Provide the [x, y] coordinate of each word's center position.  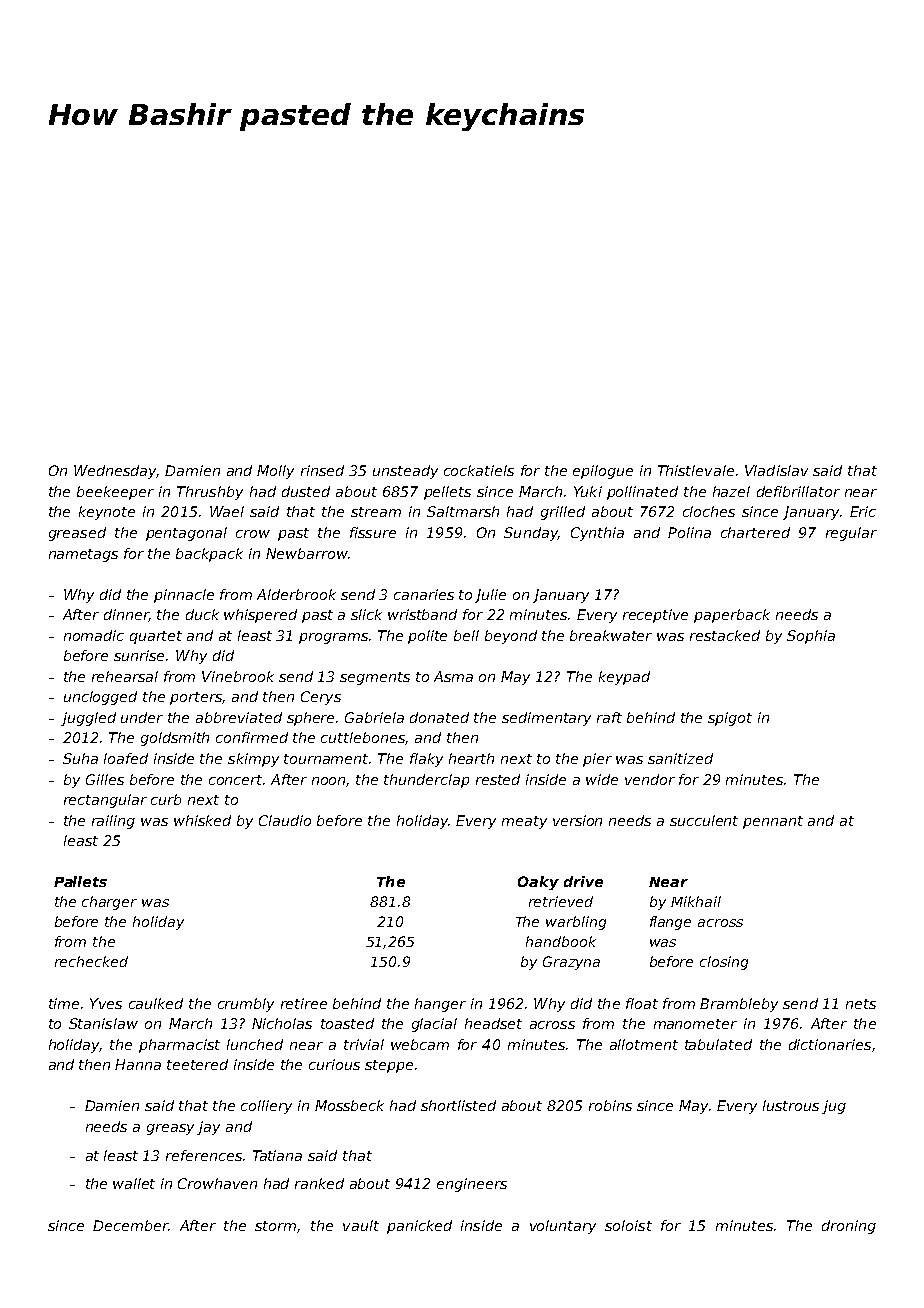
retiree [304, 1003]
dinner [126, 615]
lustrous [791, 1105]
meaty [524, 822]
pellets [447, 493]
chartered [755, 532]
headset [493, 1023]
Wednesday [115, 472]
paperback [732, 616]
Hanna [138, 1064]
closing [724, 963]
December [130, 1225]
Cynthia [597, 534]
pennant [773, 822]
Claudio [285, 820]
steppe [389, 1066]
